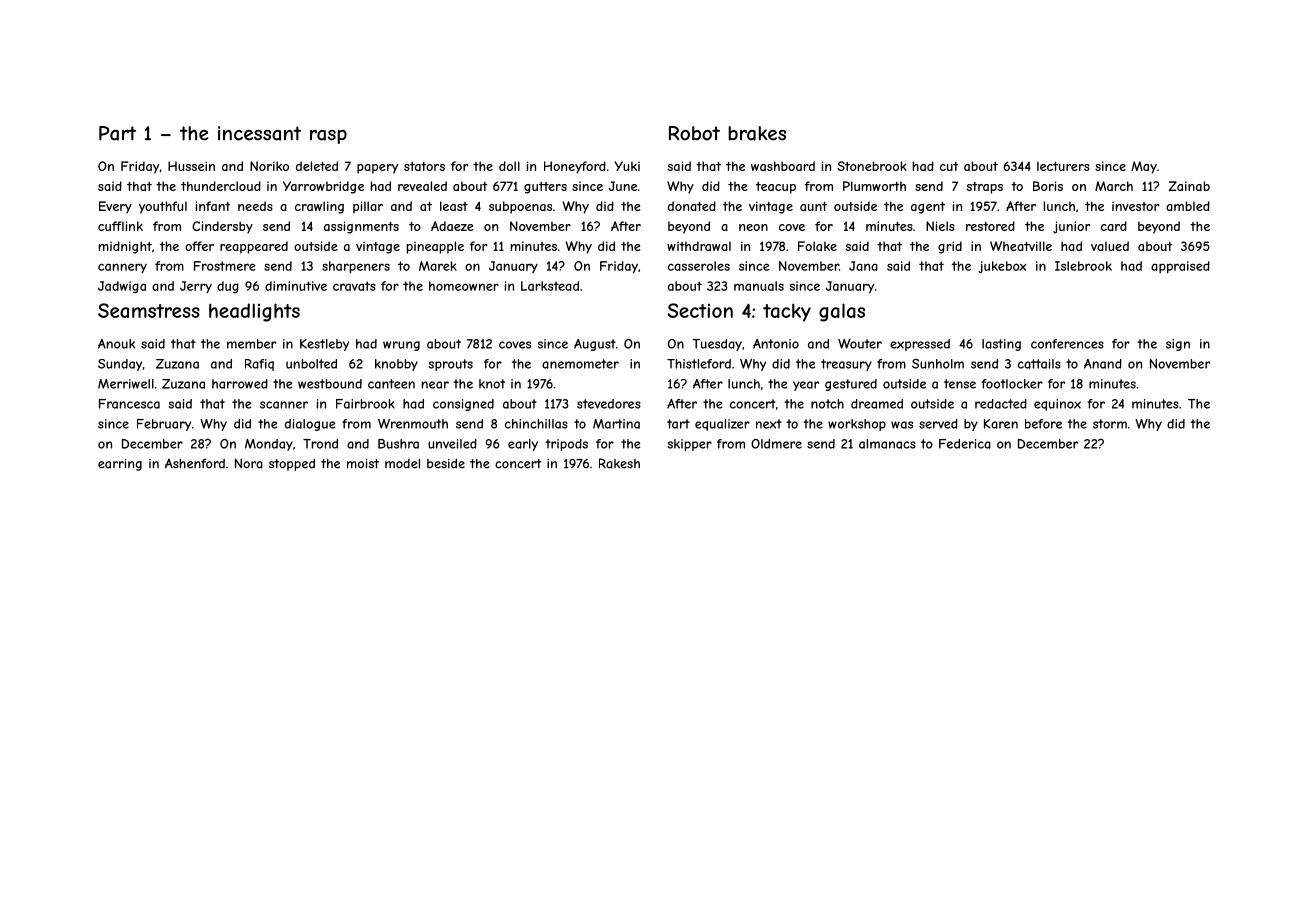  Describe the element at coordinates (759, 286) in the page. I see `manuals` at that location.
